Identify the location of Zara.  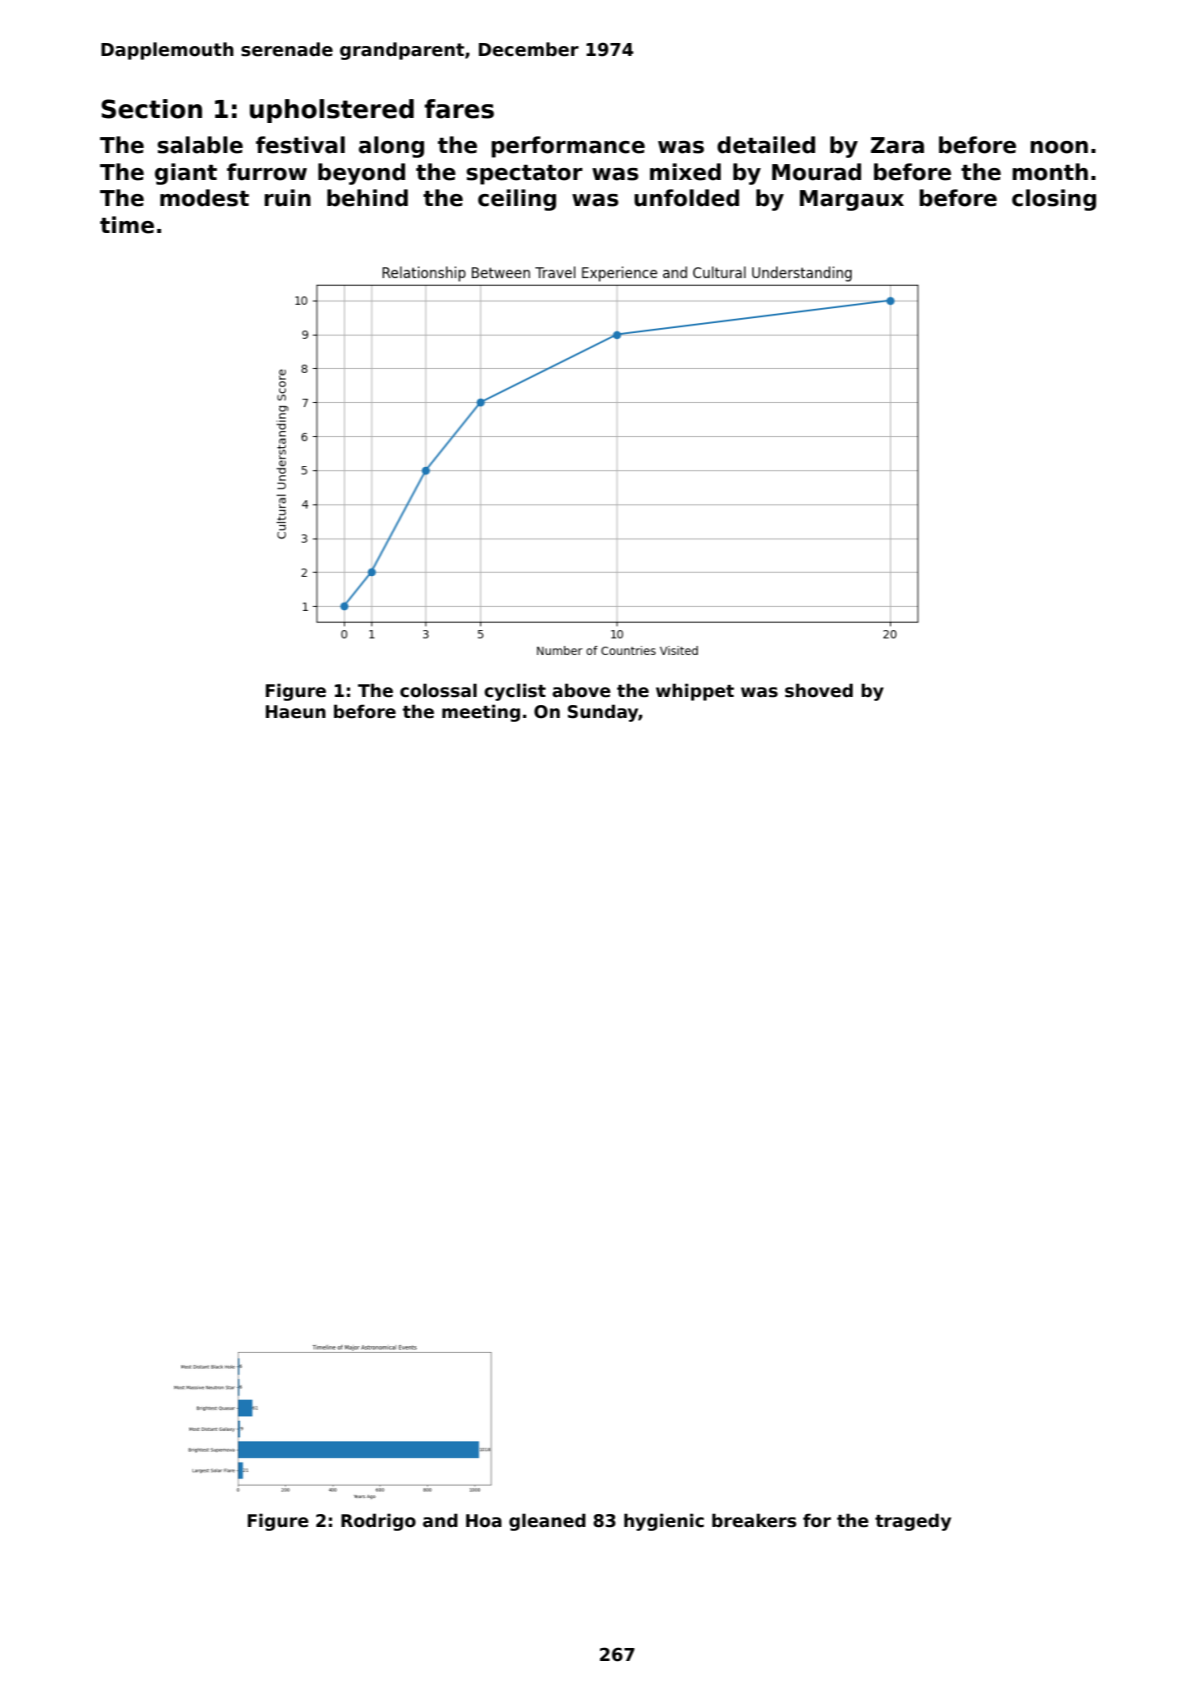
(897, 145).
